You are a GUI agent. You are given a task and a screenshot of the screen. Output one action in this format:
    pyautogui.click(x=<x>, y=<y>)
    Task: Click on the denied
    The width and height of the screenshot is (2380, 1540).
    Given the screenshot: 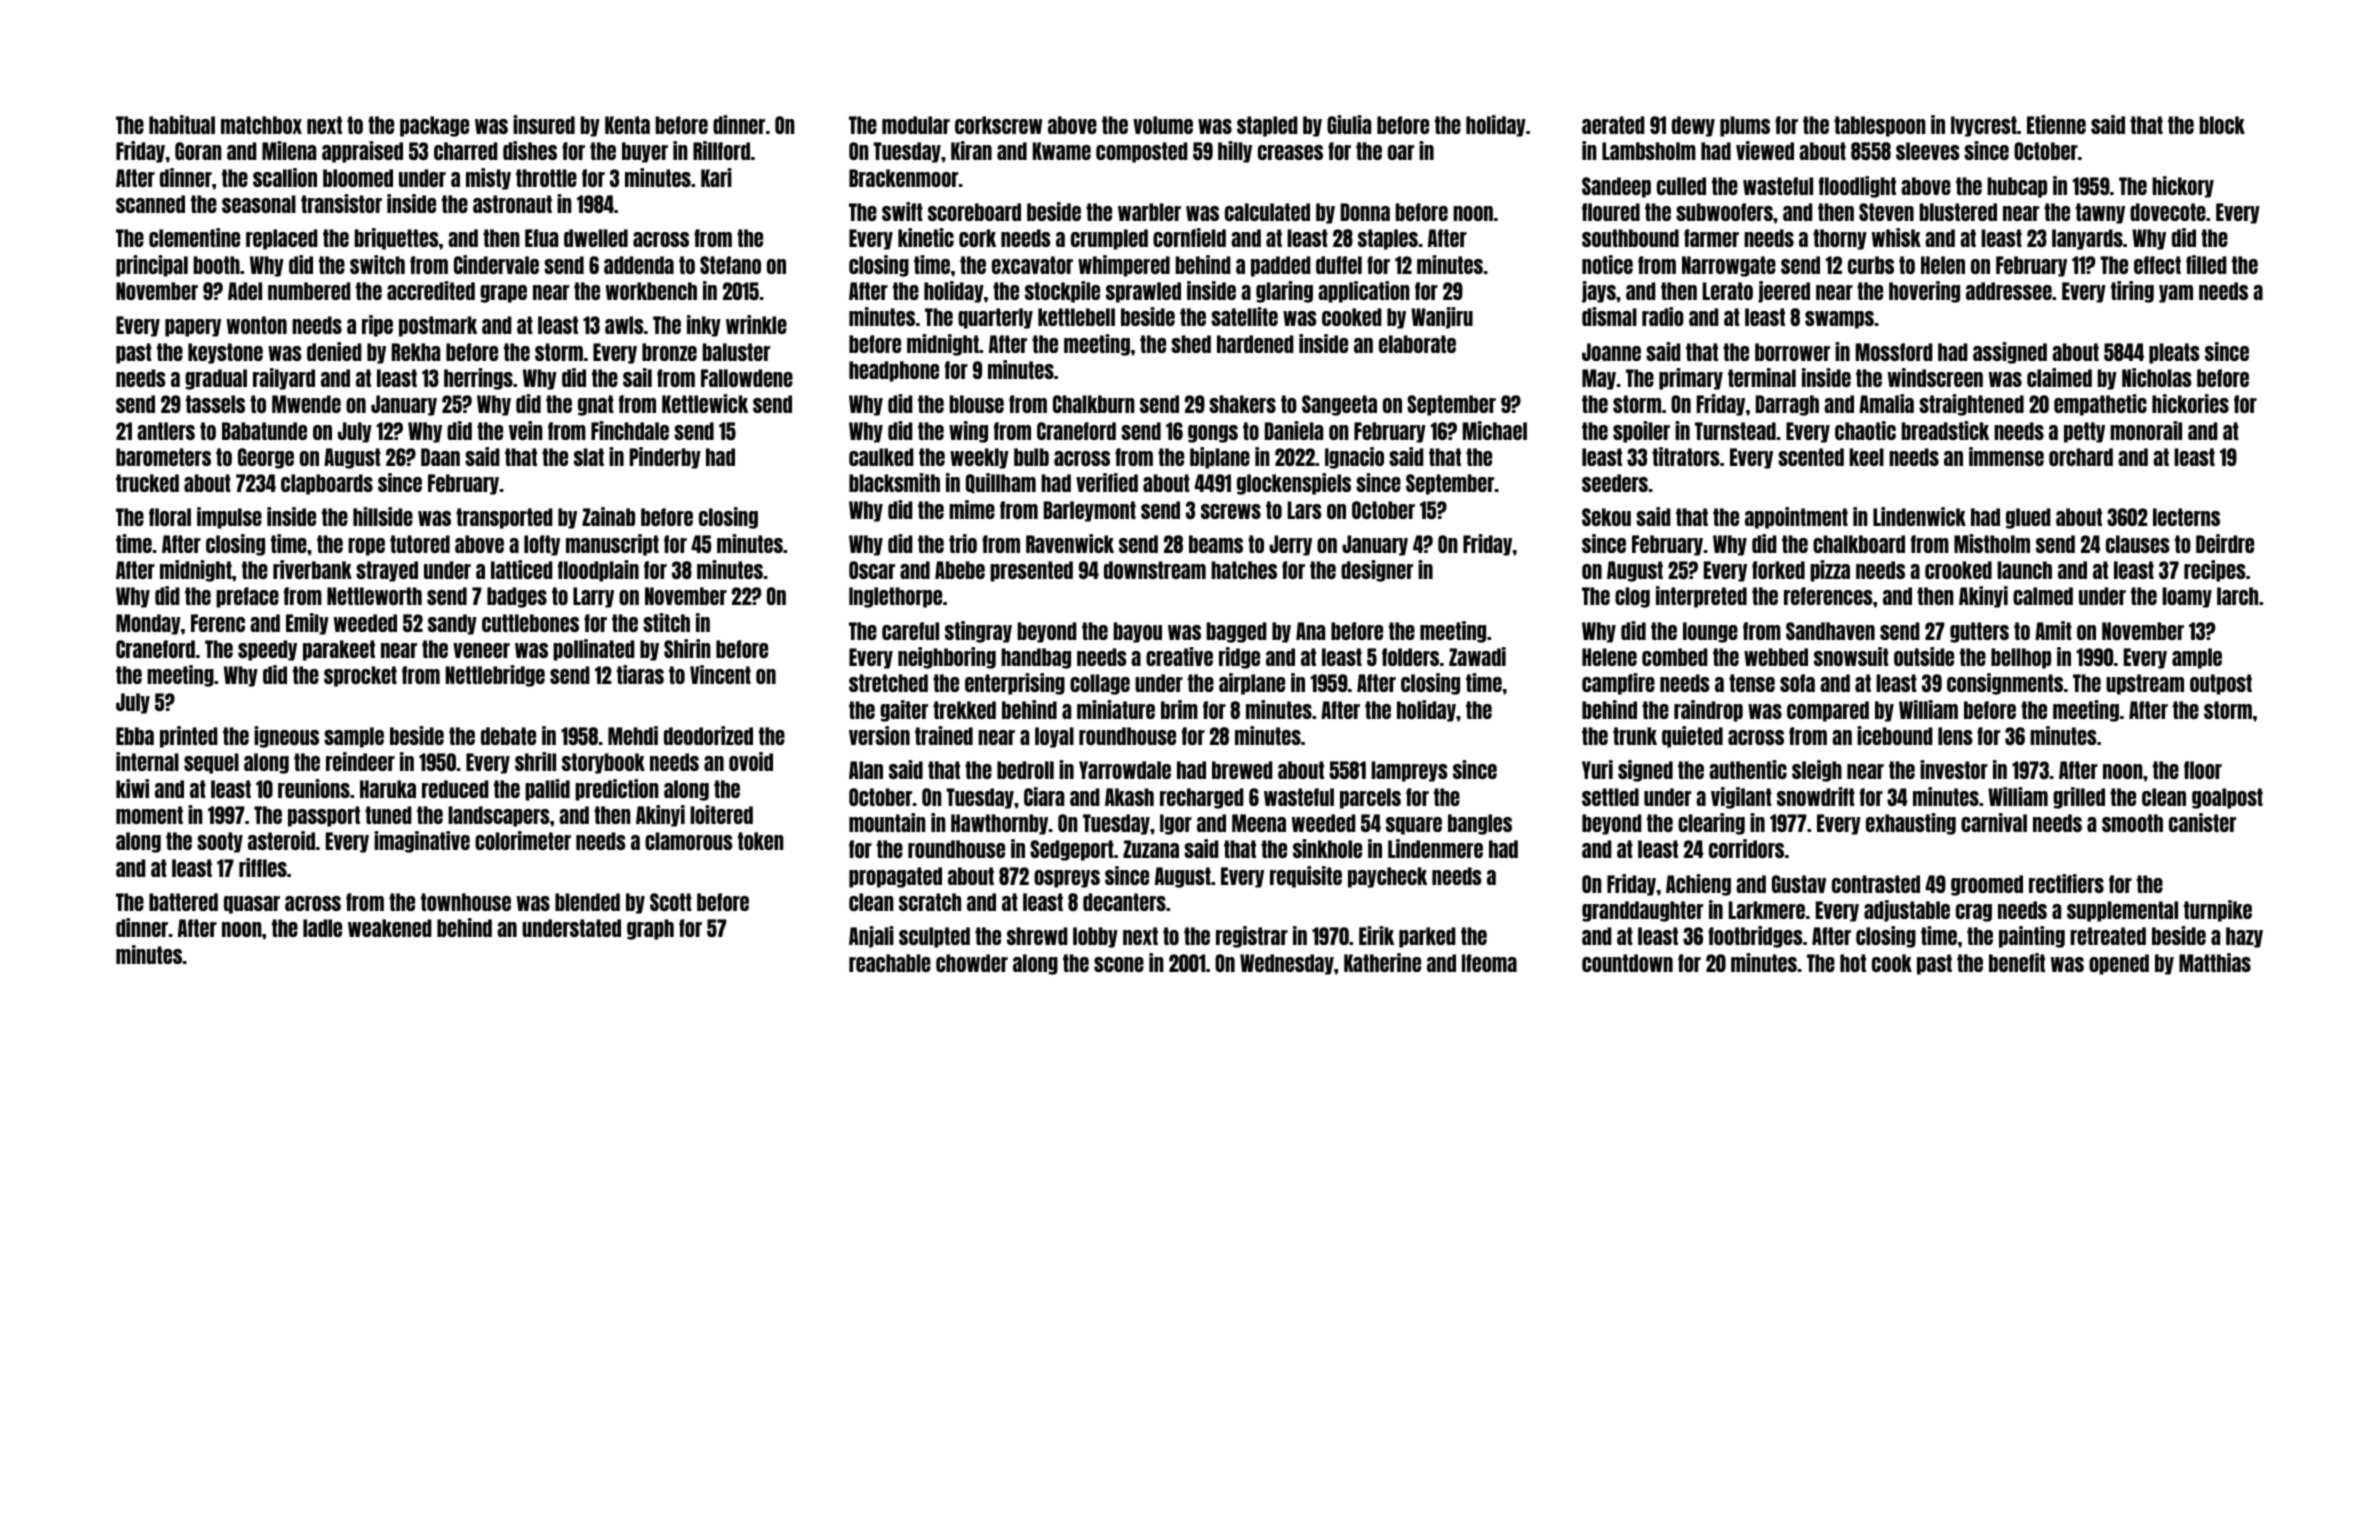 What is the action you would take?
    pyautogui.click(x=334, y=351)
